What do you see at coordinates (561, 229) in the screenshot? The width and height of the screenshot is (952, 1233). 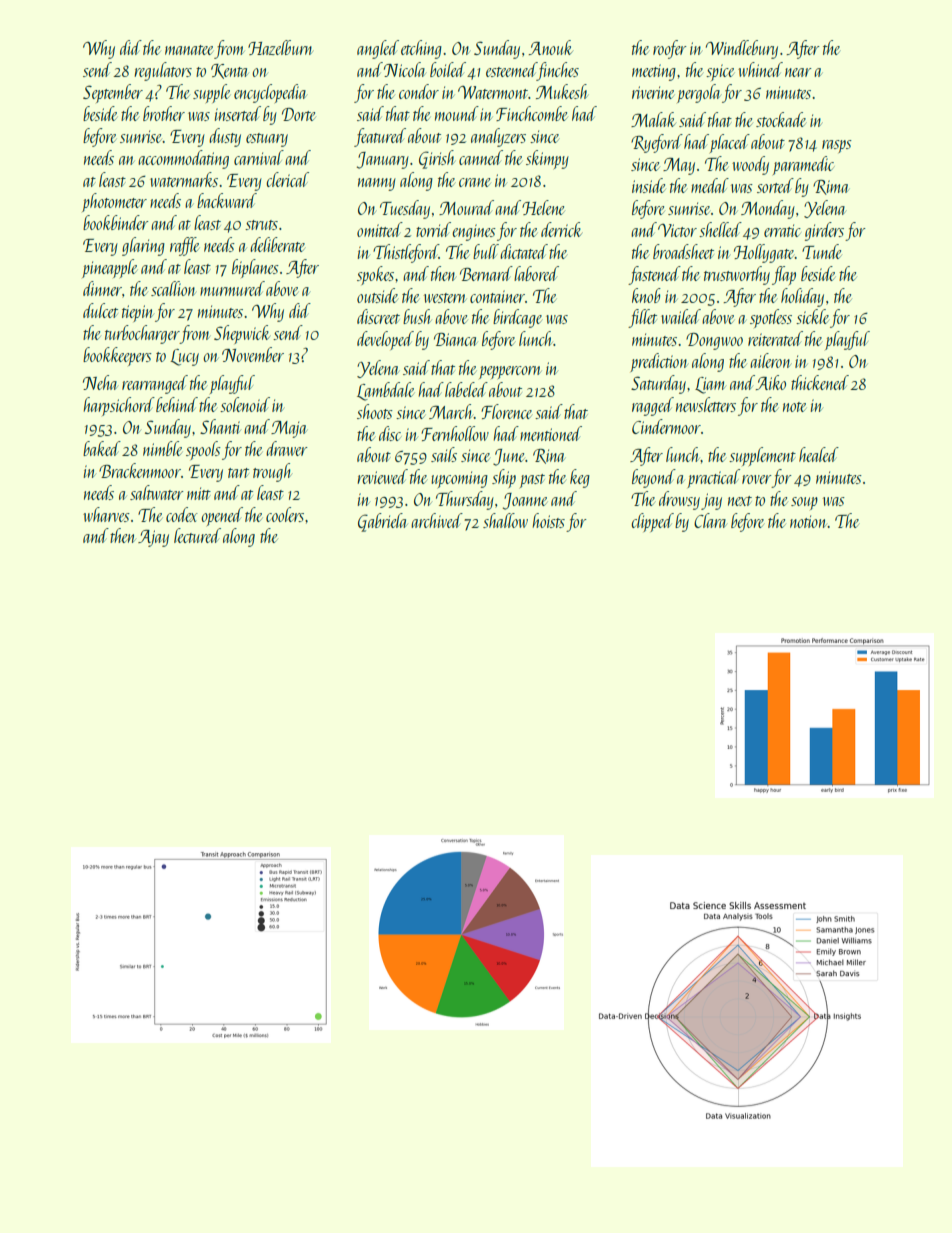 I see `derrick` at bounding box center [561, 229].
